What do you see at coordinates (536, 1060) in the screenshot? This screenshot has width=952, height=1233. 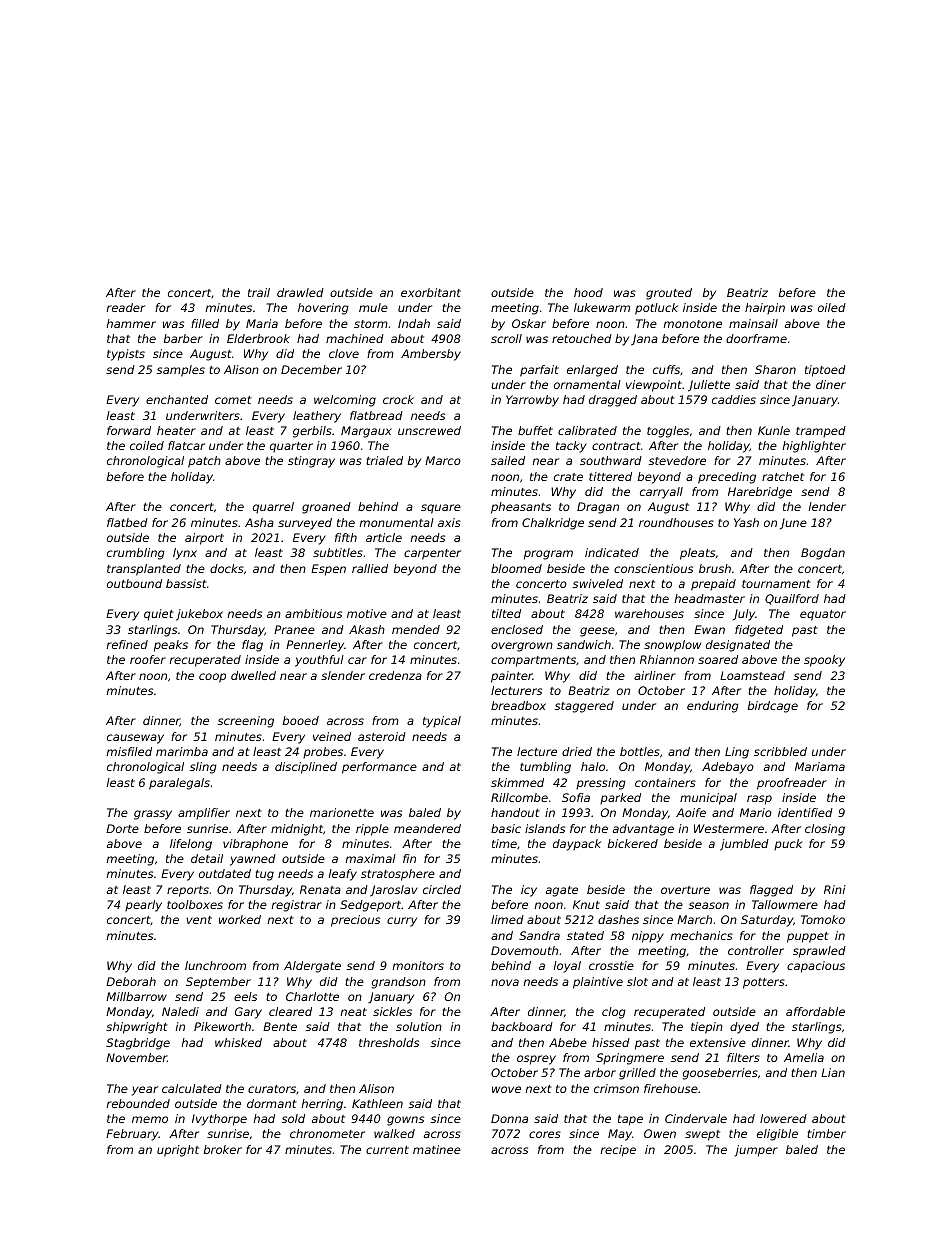 I see `osprey` at bounding box center [536, 1060].
